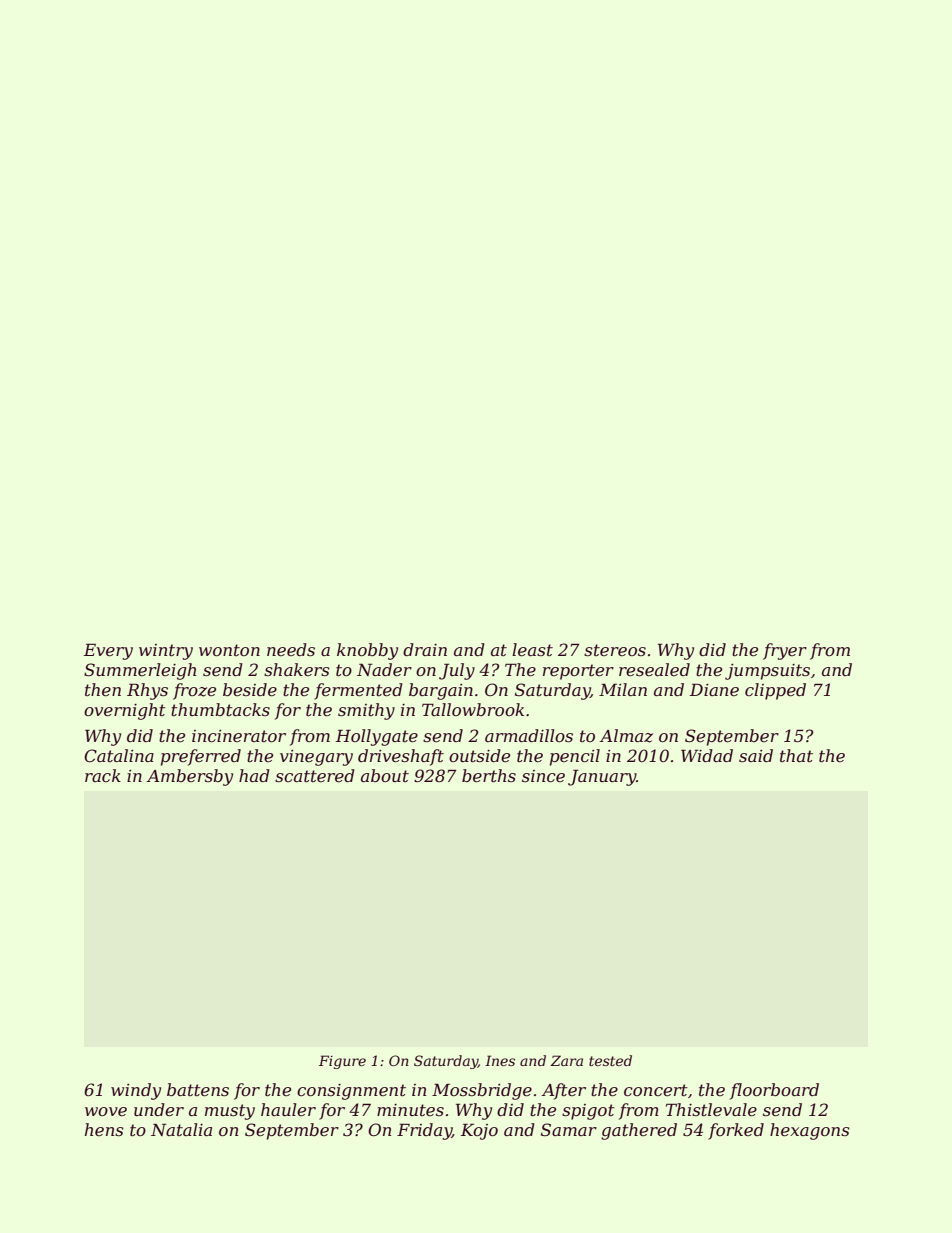 Image resolution: width=952 pixels, height=1233 pixels. What do you see at coordinates (136, 1091) in the document?
I see `windy` at bounding box center [136, 1091].
